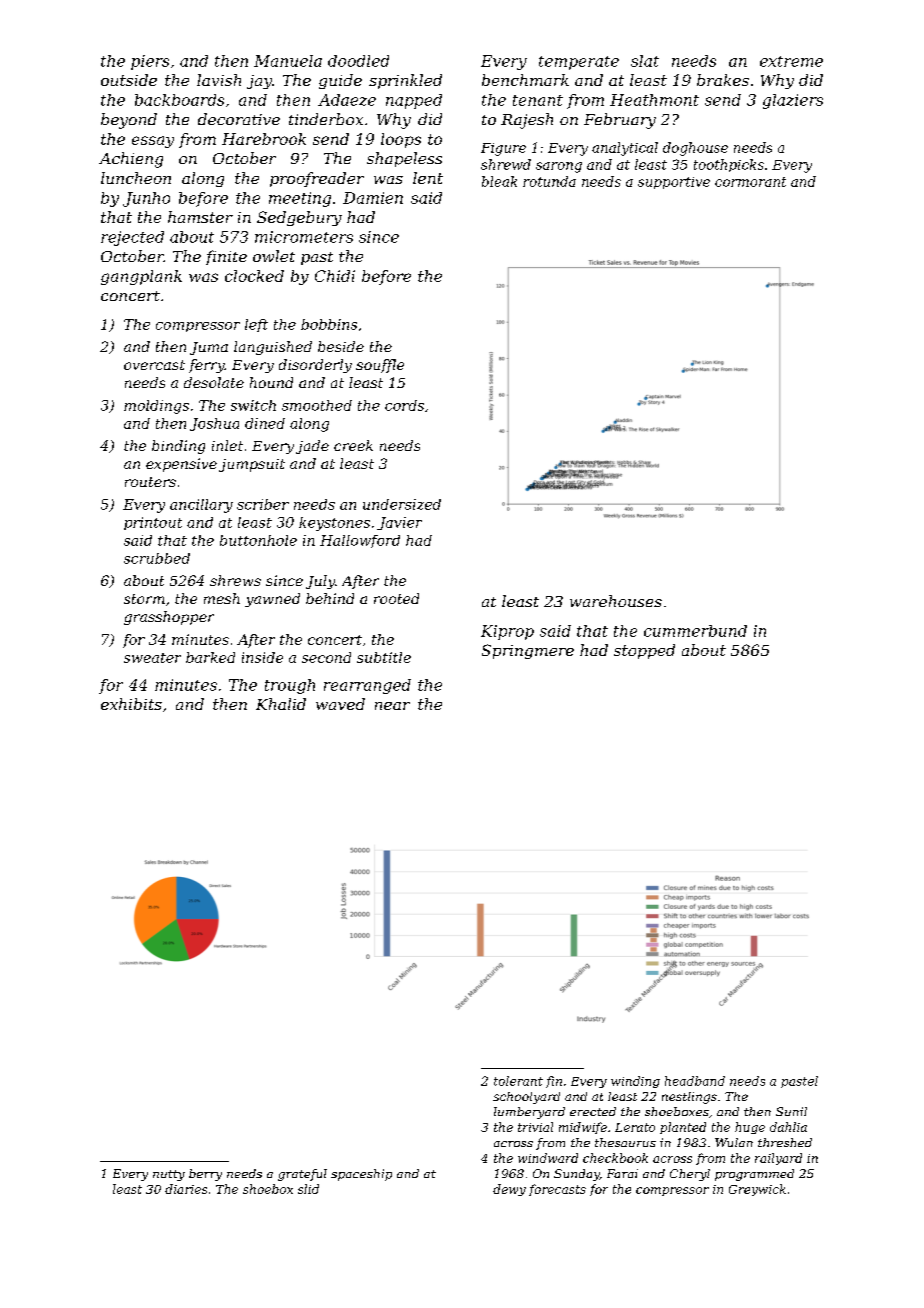  I want to click on cummerbund, so click(695, 631).
